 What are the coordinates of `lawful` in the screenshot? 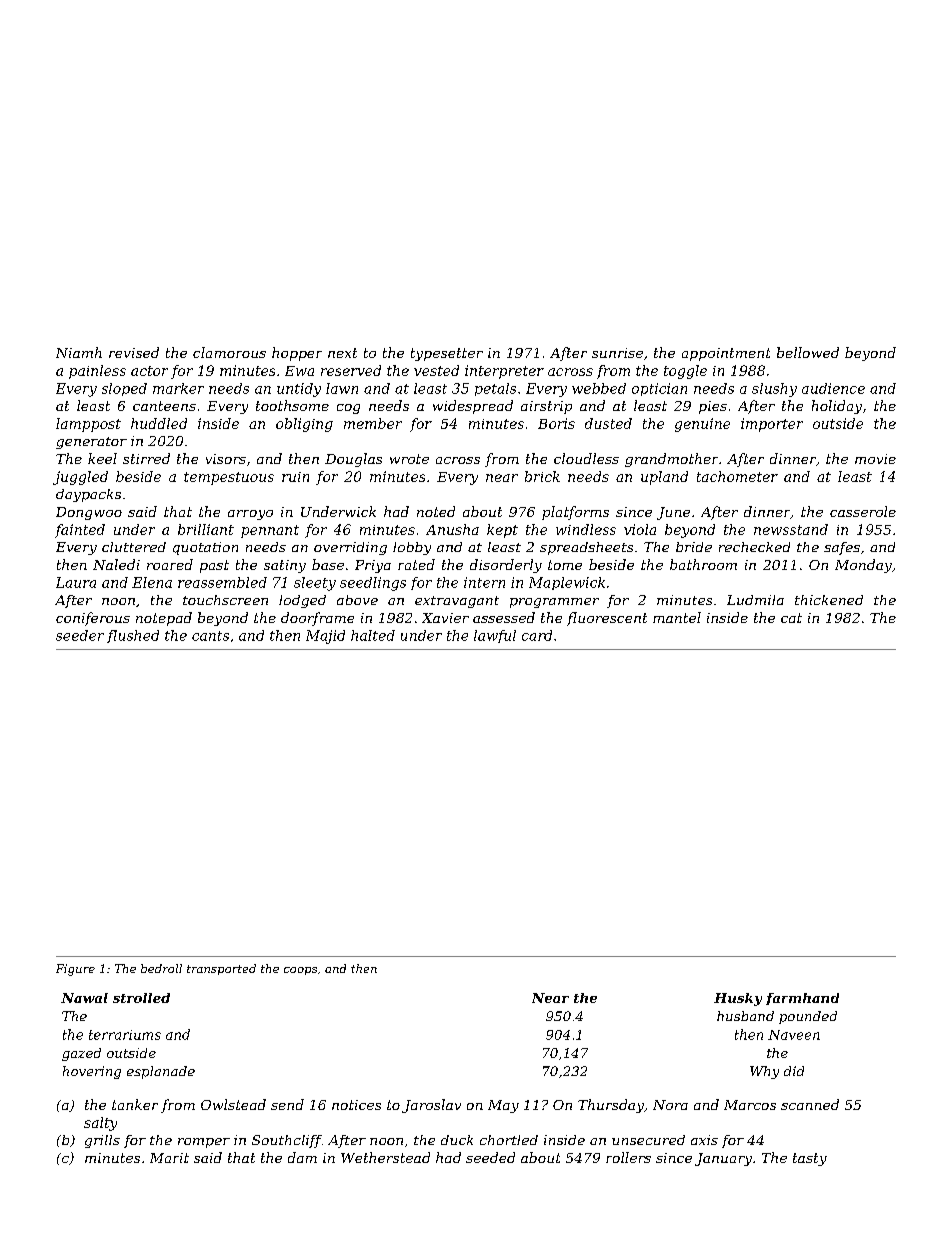 It's located at (495, 636).
